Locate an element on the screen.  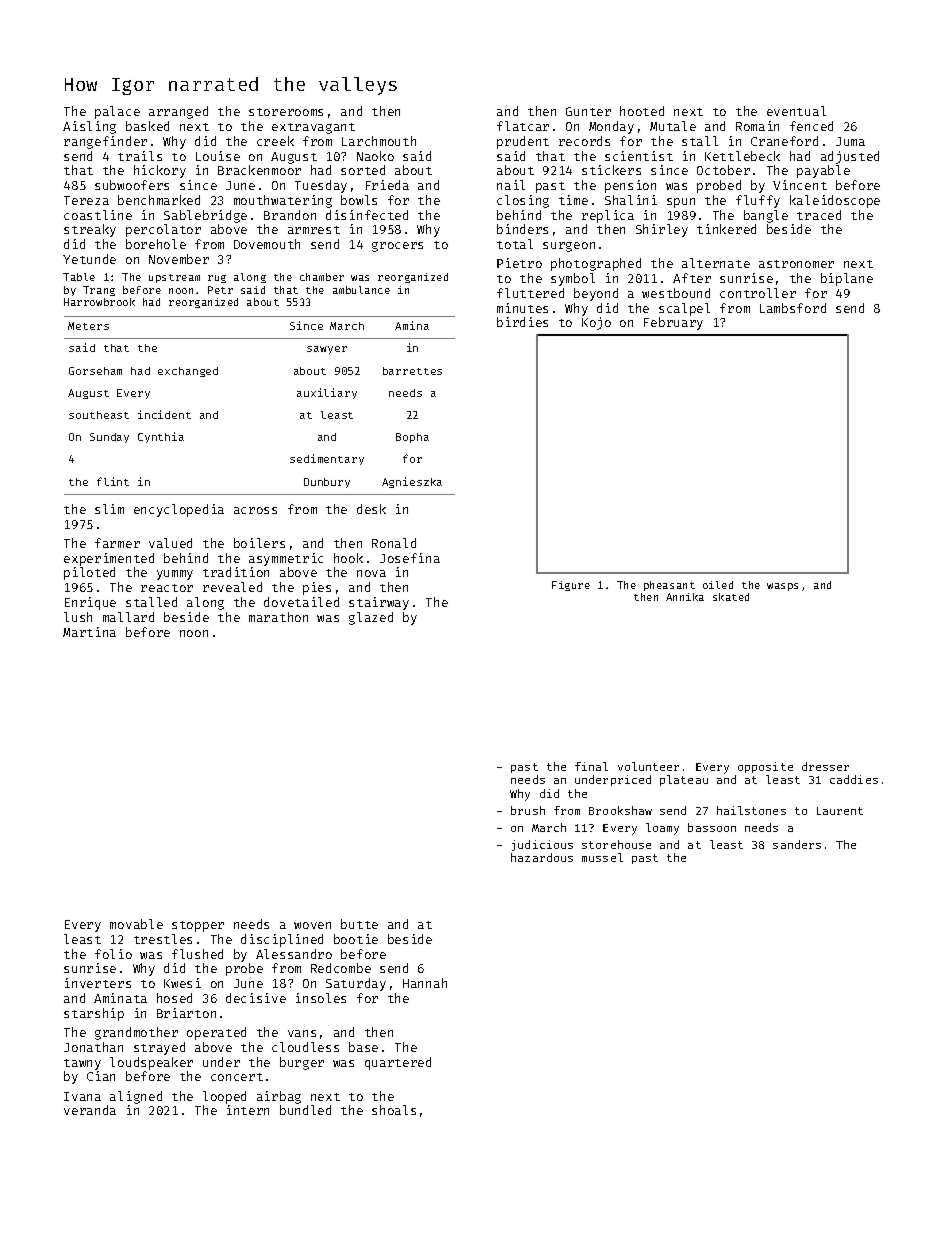
glazed is located at coordinates (371, 618).
